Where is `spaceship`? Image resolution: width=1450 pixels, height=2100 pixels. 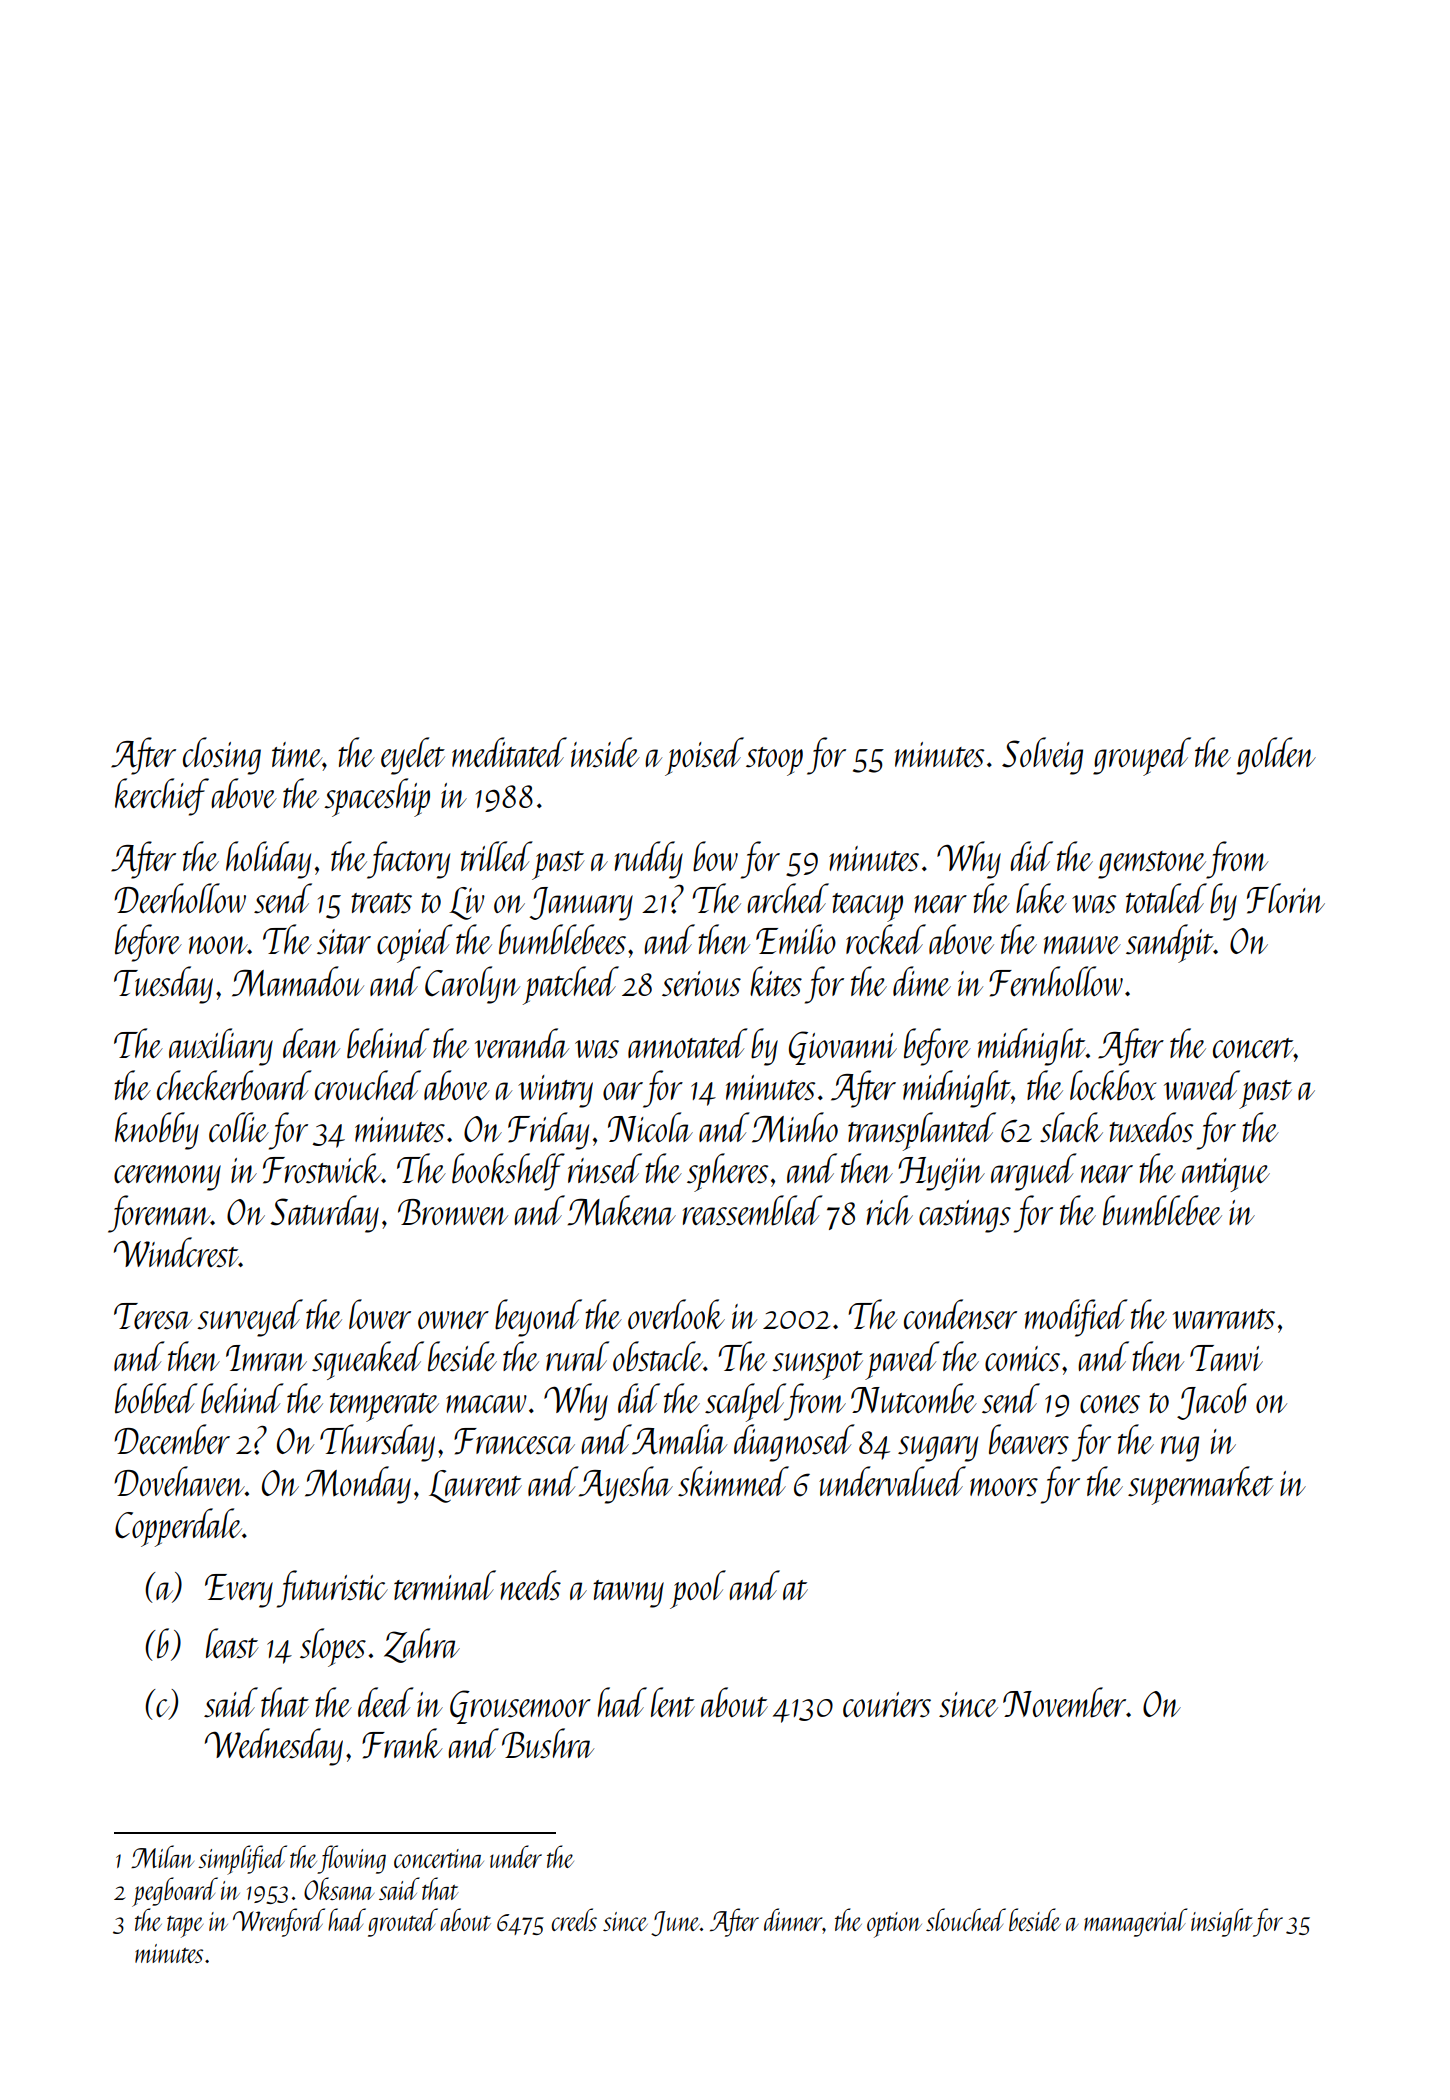
spaceship is located at coordinates (377, 797).
